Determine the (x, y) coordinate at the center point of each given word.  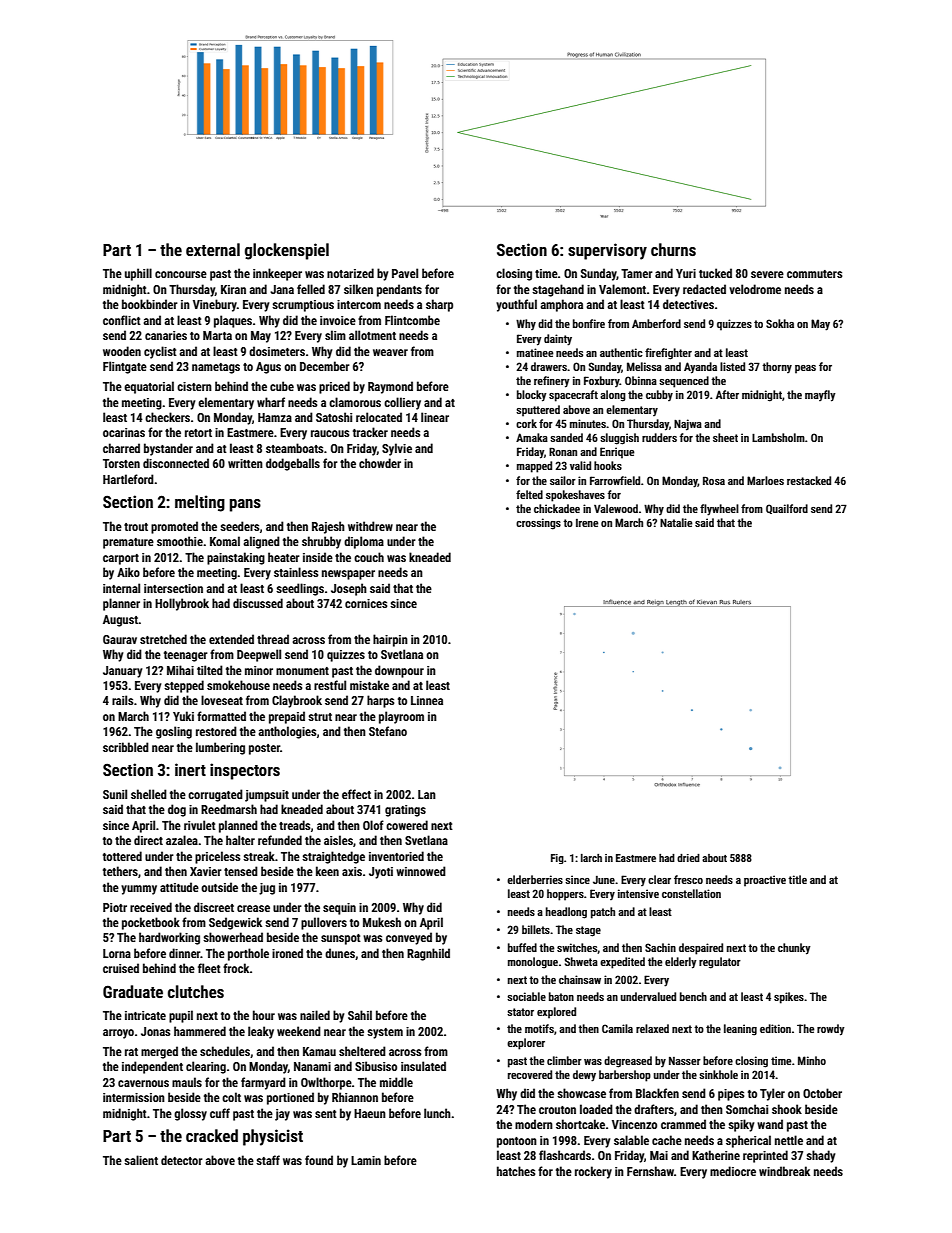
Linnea (427, 700)
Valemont (622, 289)
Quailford (787, 509)
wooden (122, 351)
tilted (210, 670)
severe (767, 274)
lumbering (220, 748)
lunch (437, 1113)
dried (688, 858)
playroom (401, 717)
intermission (134, 1097)
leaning (740, 1030)
